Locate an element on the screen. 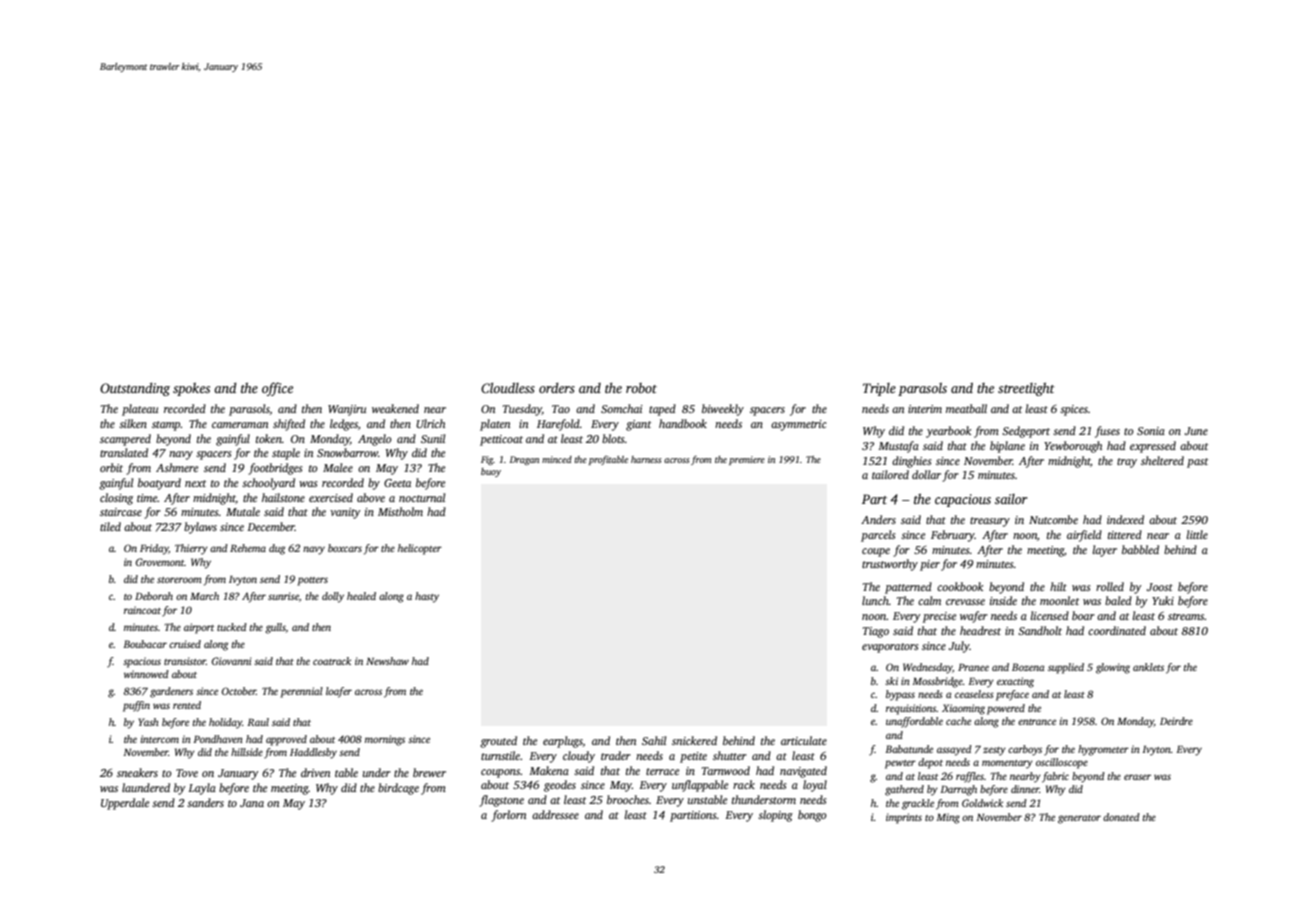 The image size is (1308, 924). grouted is located at coordinates (498, 742).
